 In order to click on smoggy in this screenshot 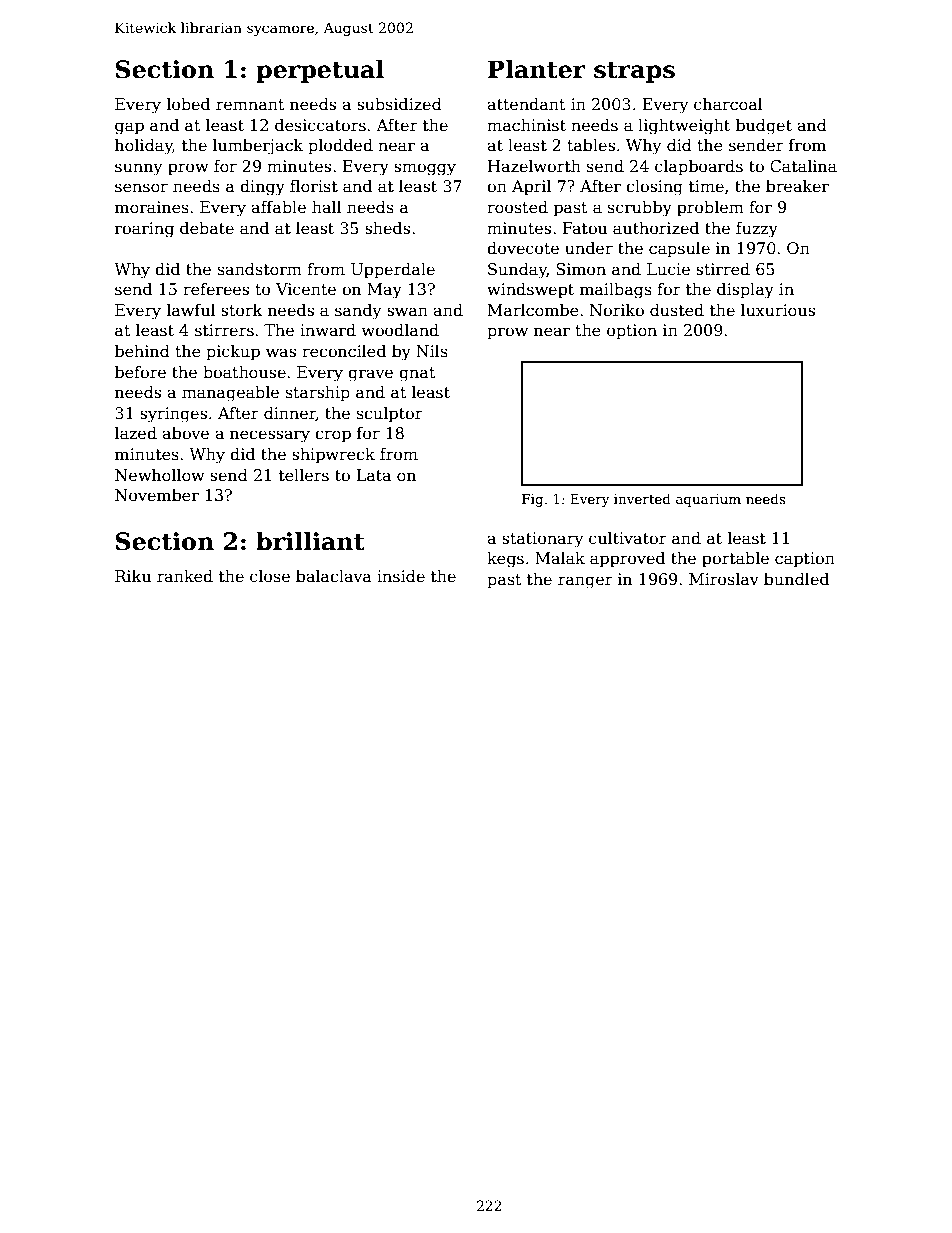, I will do `click(425, 169)`.
